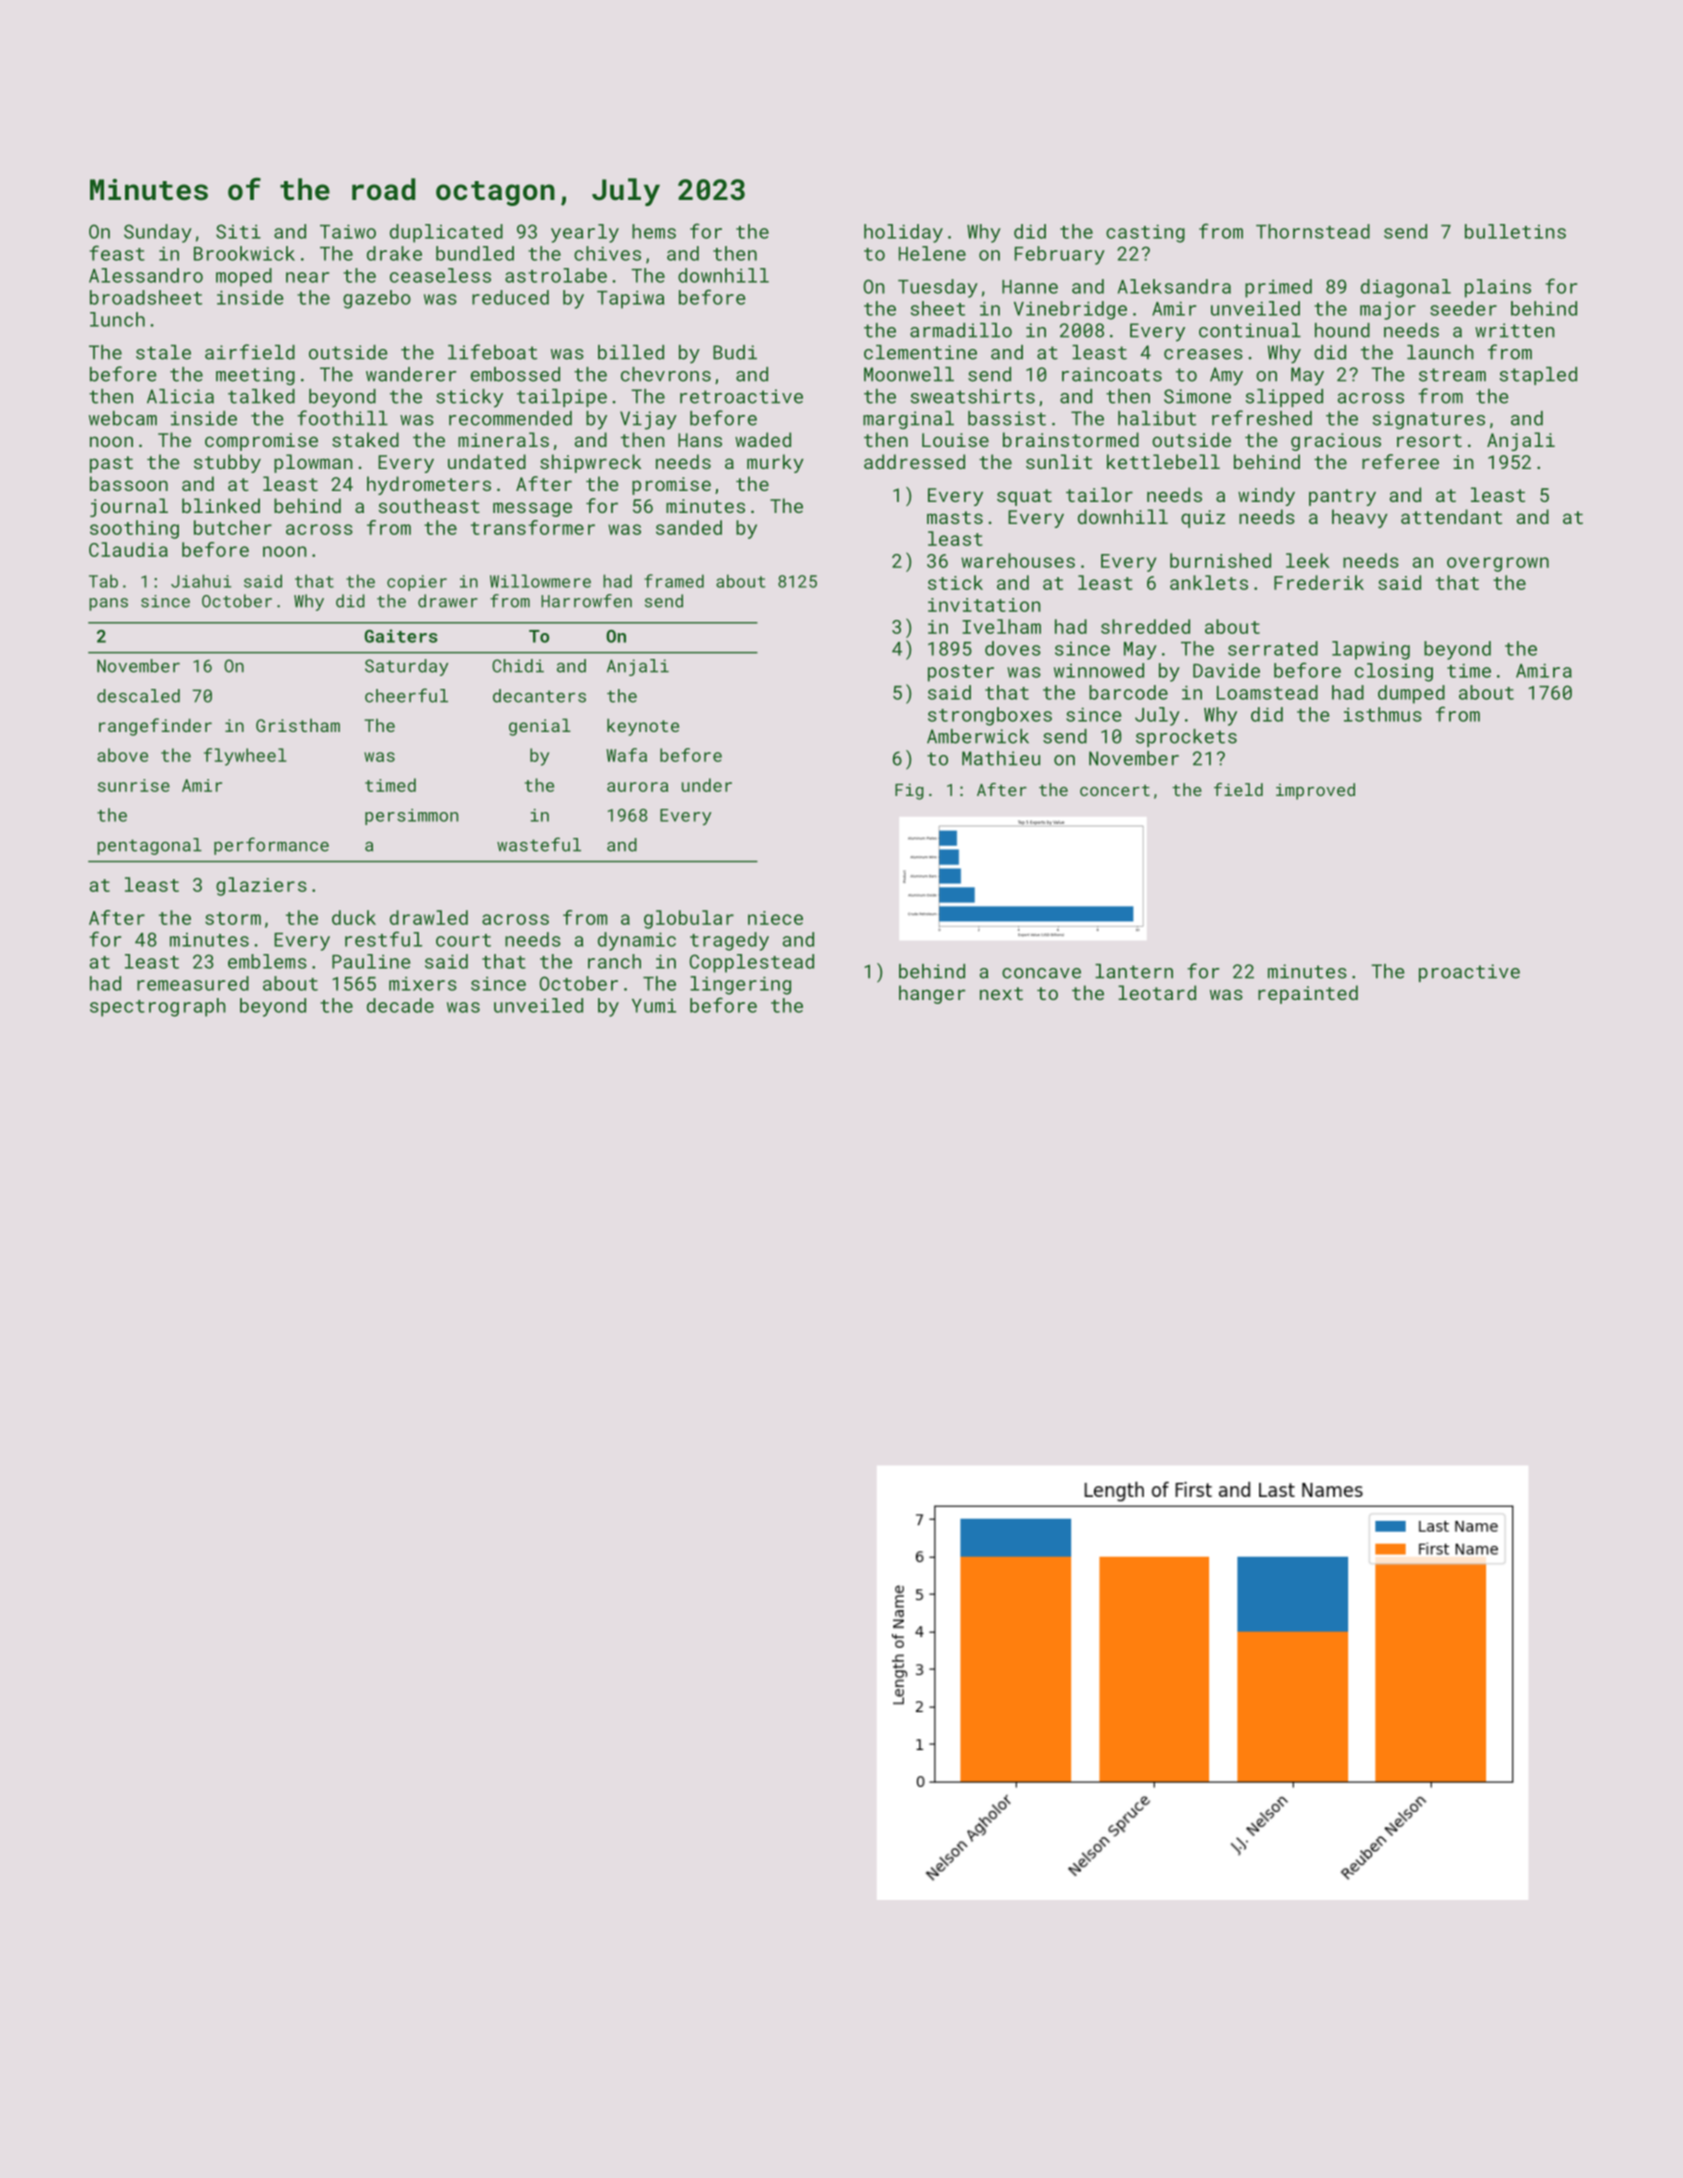 The image size is (1683, 2178). Describe the element at coordinates (492, 352) in the document. I see `lifeboat` at that location.
